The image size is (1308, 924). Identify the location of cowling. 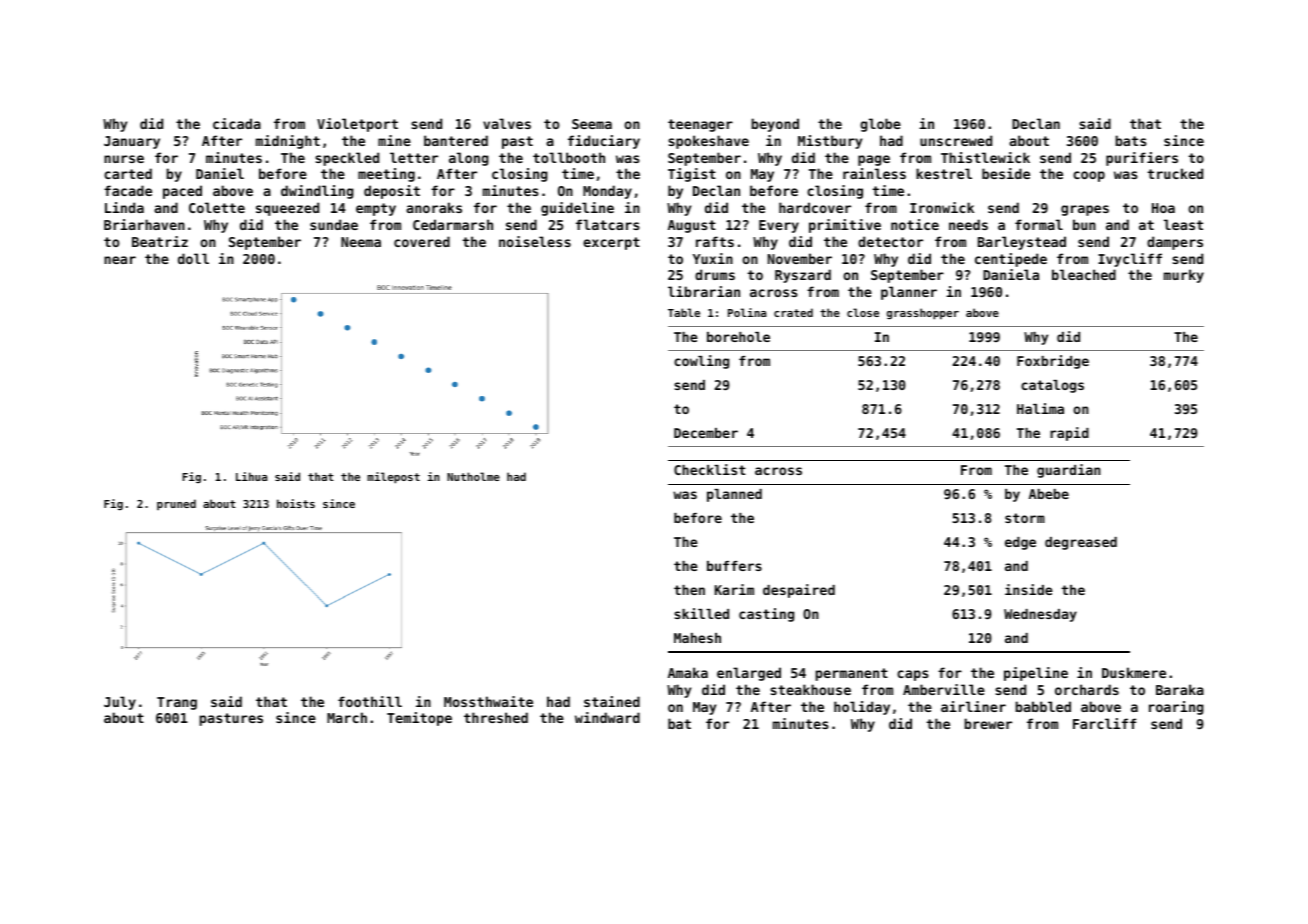
(701, 362).
